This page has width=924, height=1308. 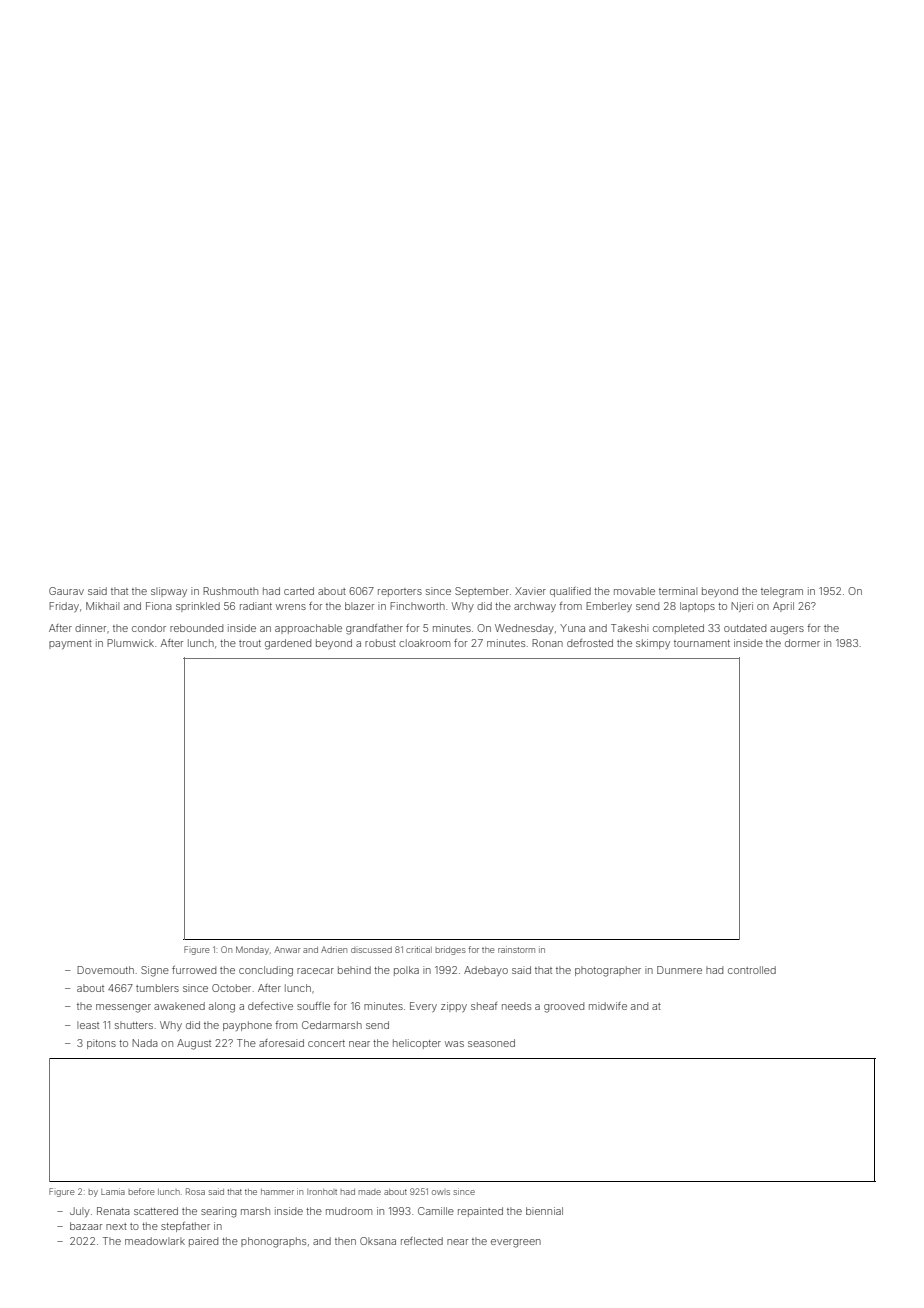 I want to click on Dovemouth, so click(x=105, y=970).
